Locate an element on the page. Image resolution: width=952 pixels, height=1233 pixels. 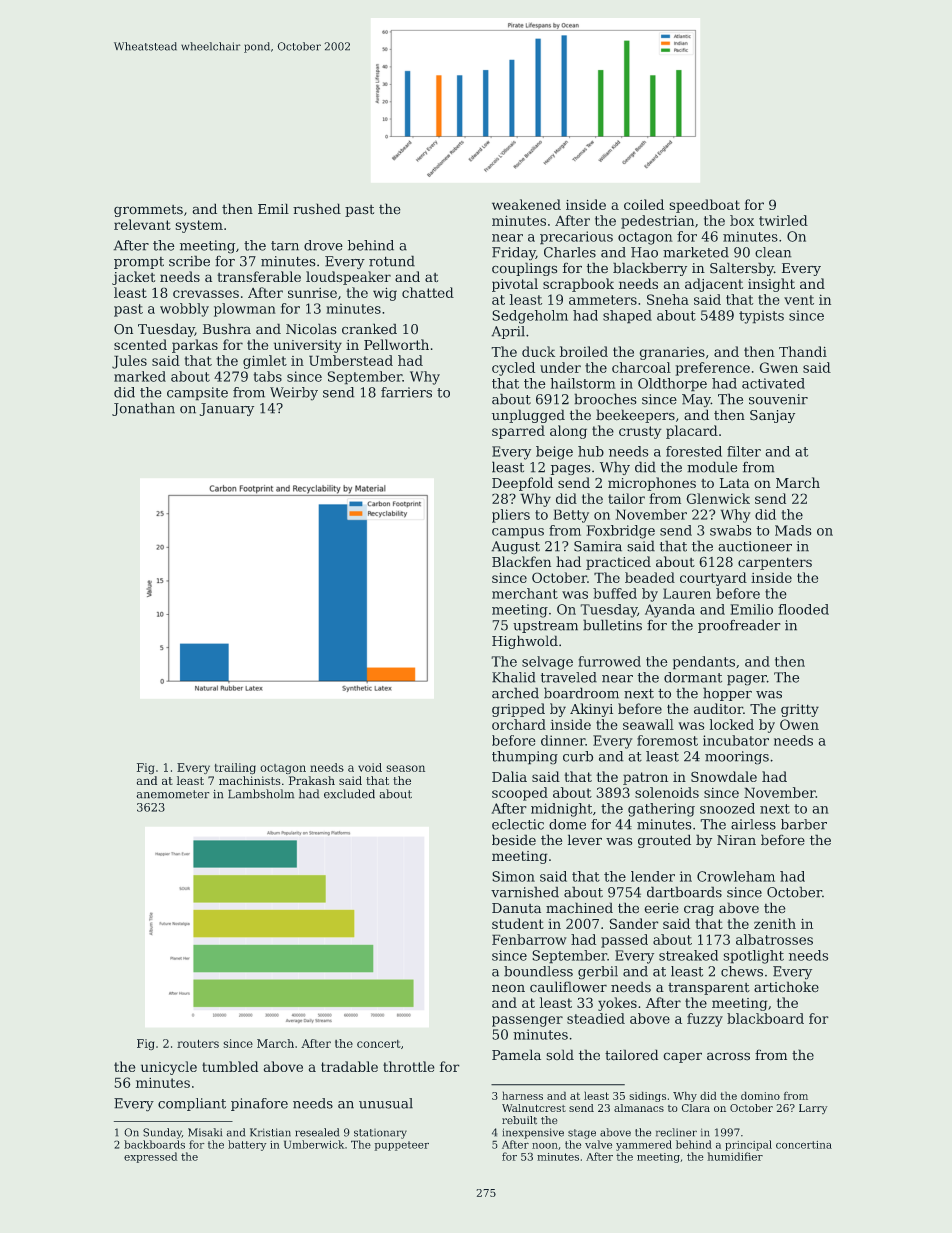
Sedgeholm is located at coordinates (530, 317).
